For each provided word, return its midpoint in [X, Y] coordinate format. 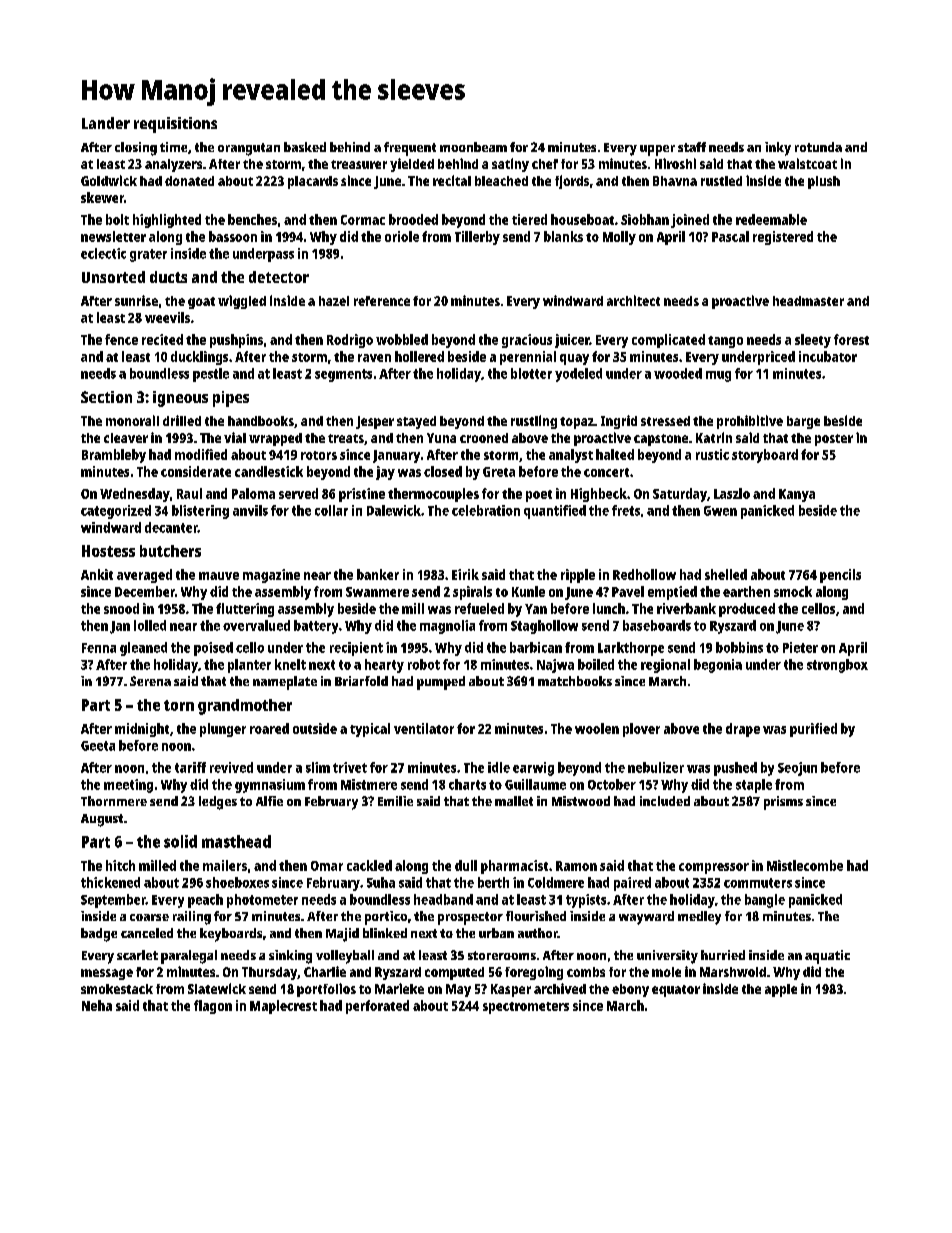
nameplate [285, 683]
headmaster [808, 301]
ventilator [424, 728]
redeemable [771, 219]
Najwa [555, 666]
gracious [527, 341]
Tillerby [477, 238]
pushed [735, 769]
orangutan [249, 149]
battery [316, 627]
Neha [97, 1005]
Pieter [800, 647]
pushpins [236, 341]
